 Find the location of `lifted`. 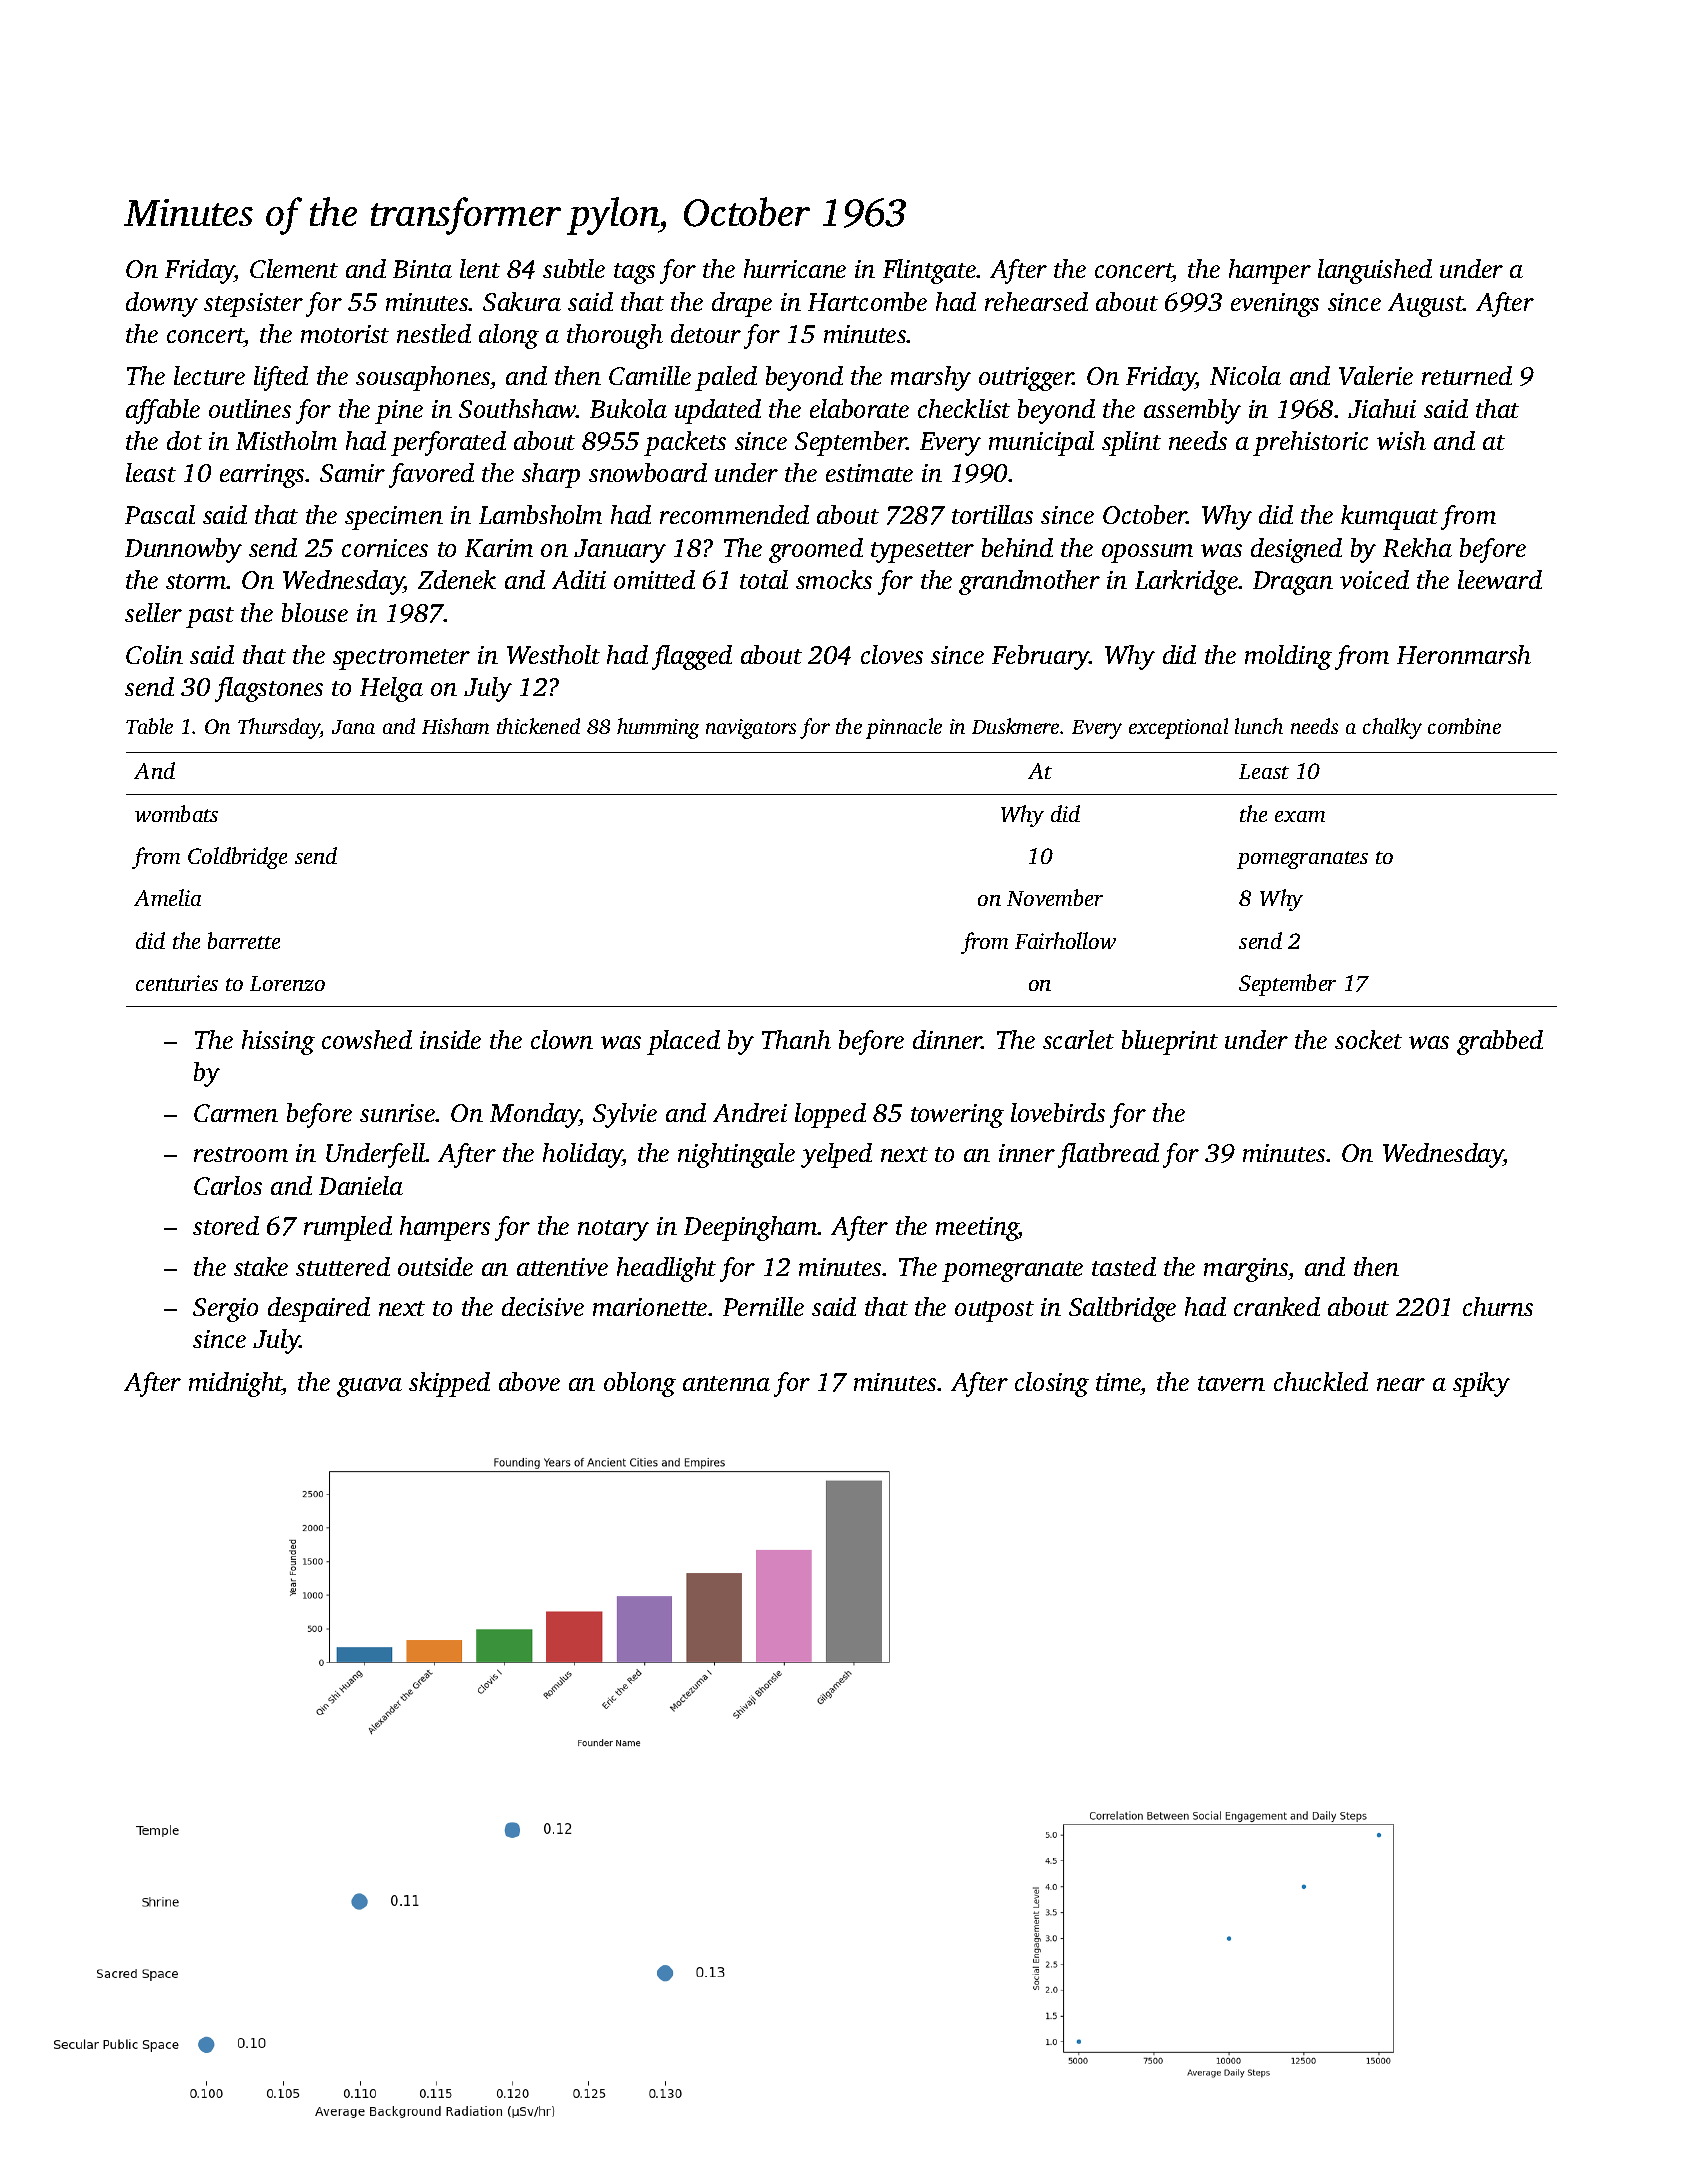

lifted is located at coordinates (281, 378).
